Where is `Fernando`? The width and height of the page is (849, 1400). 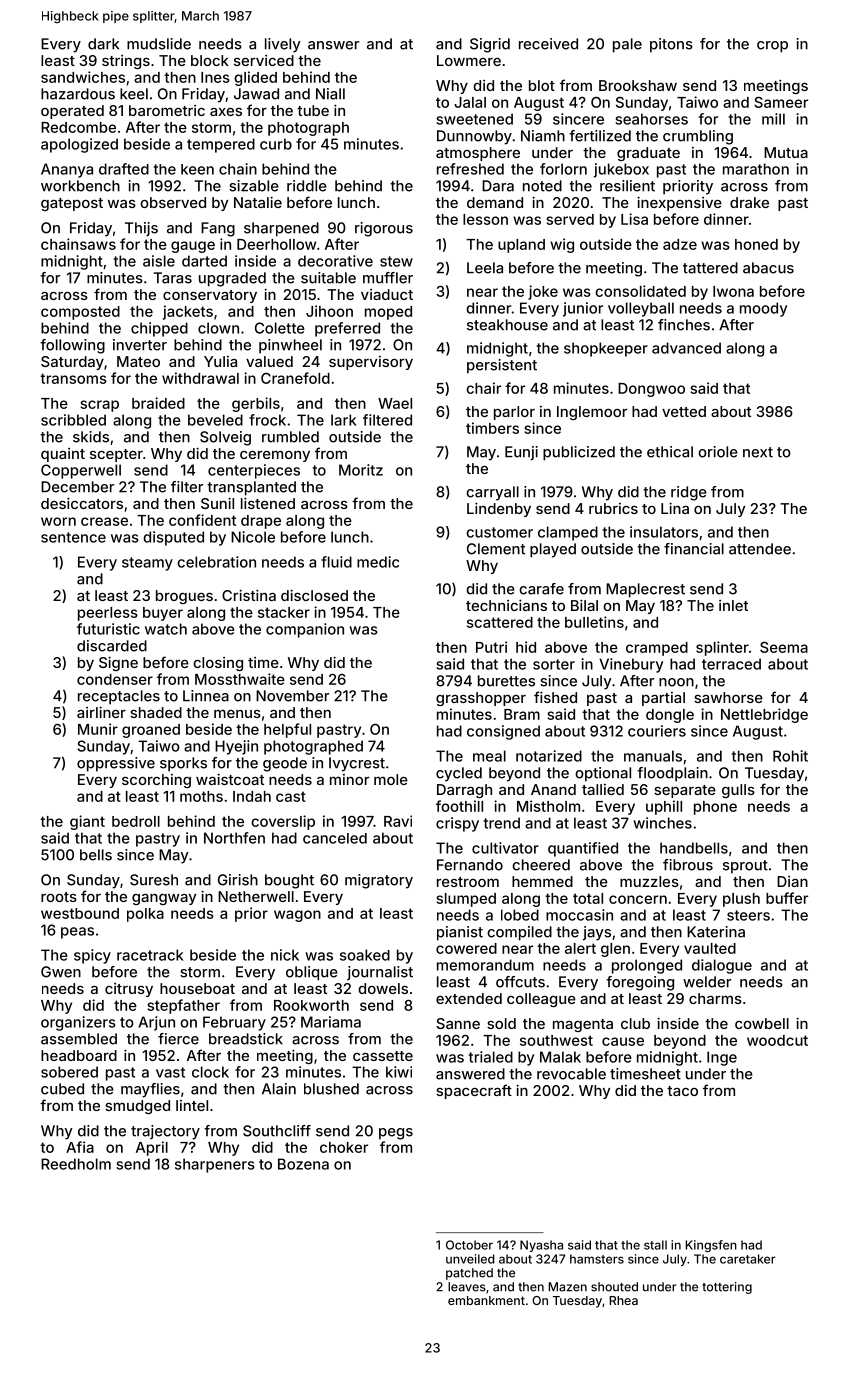 Fernando is located at coordinates (470, 865).
